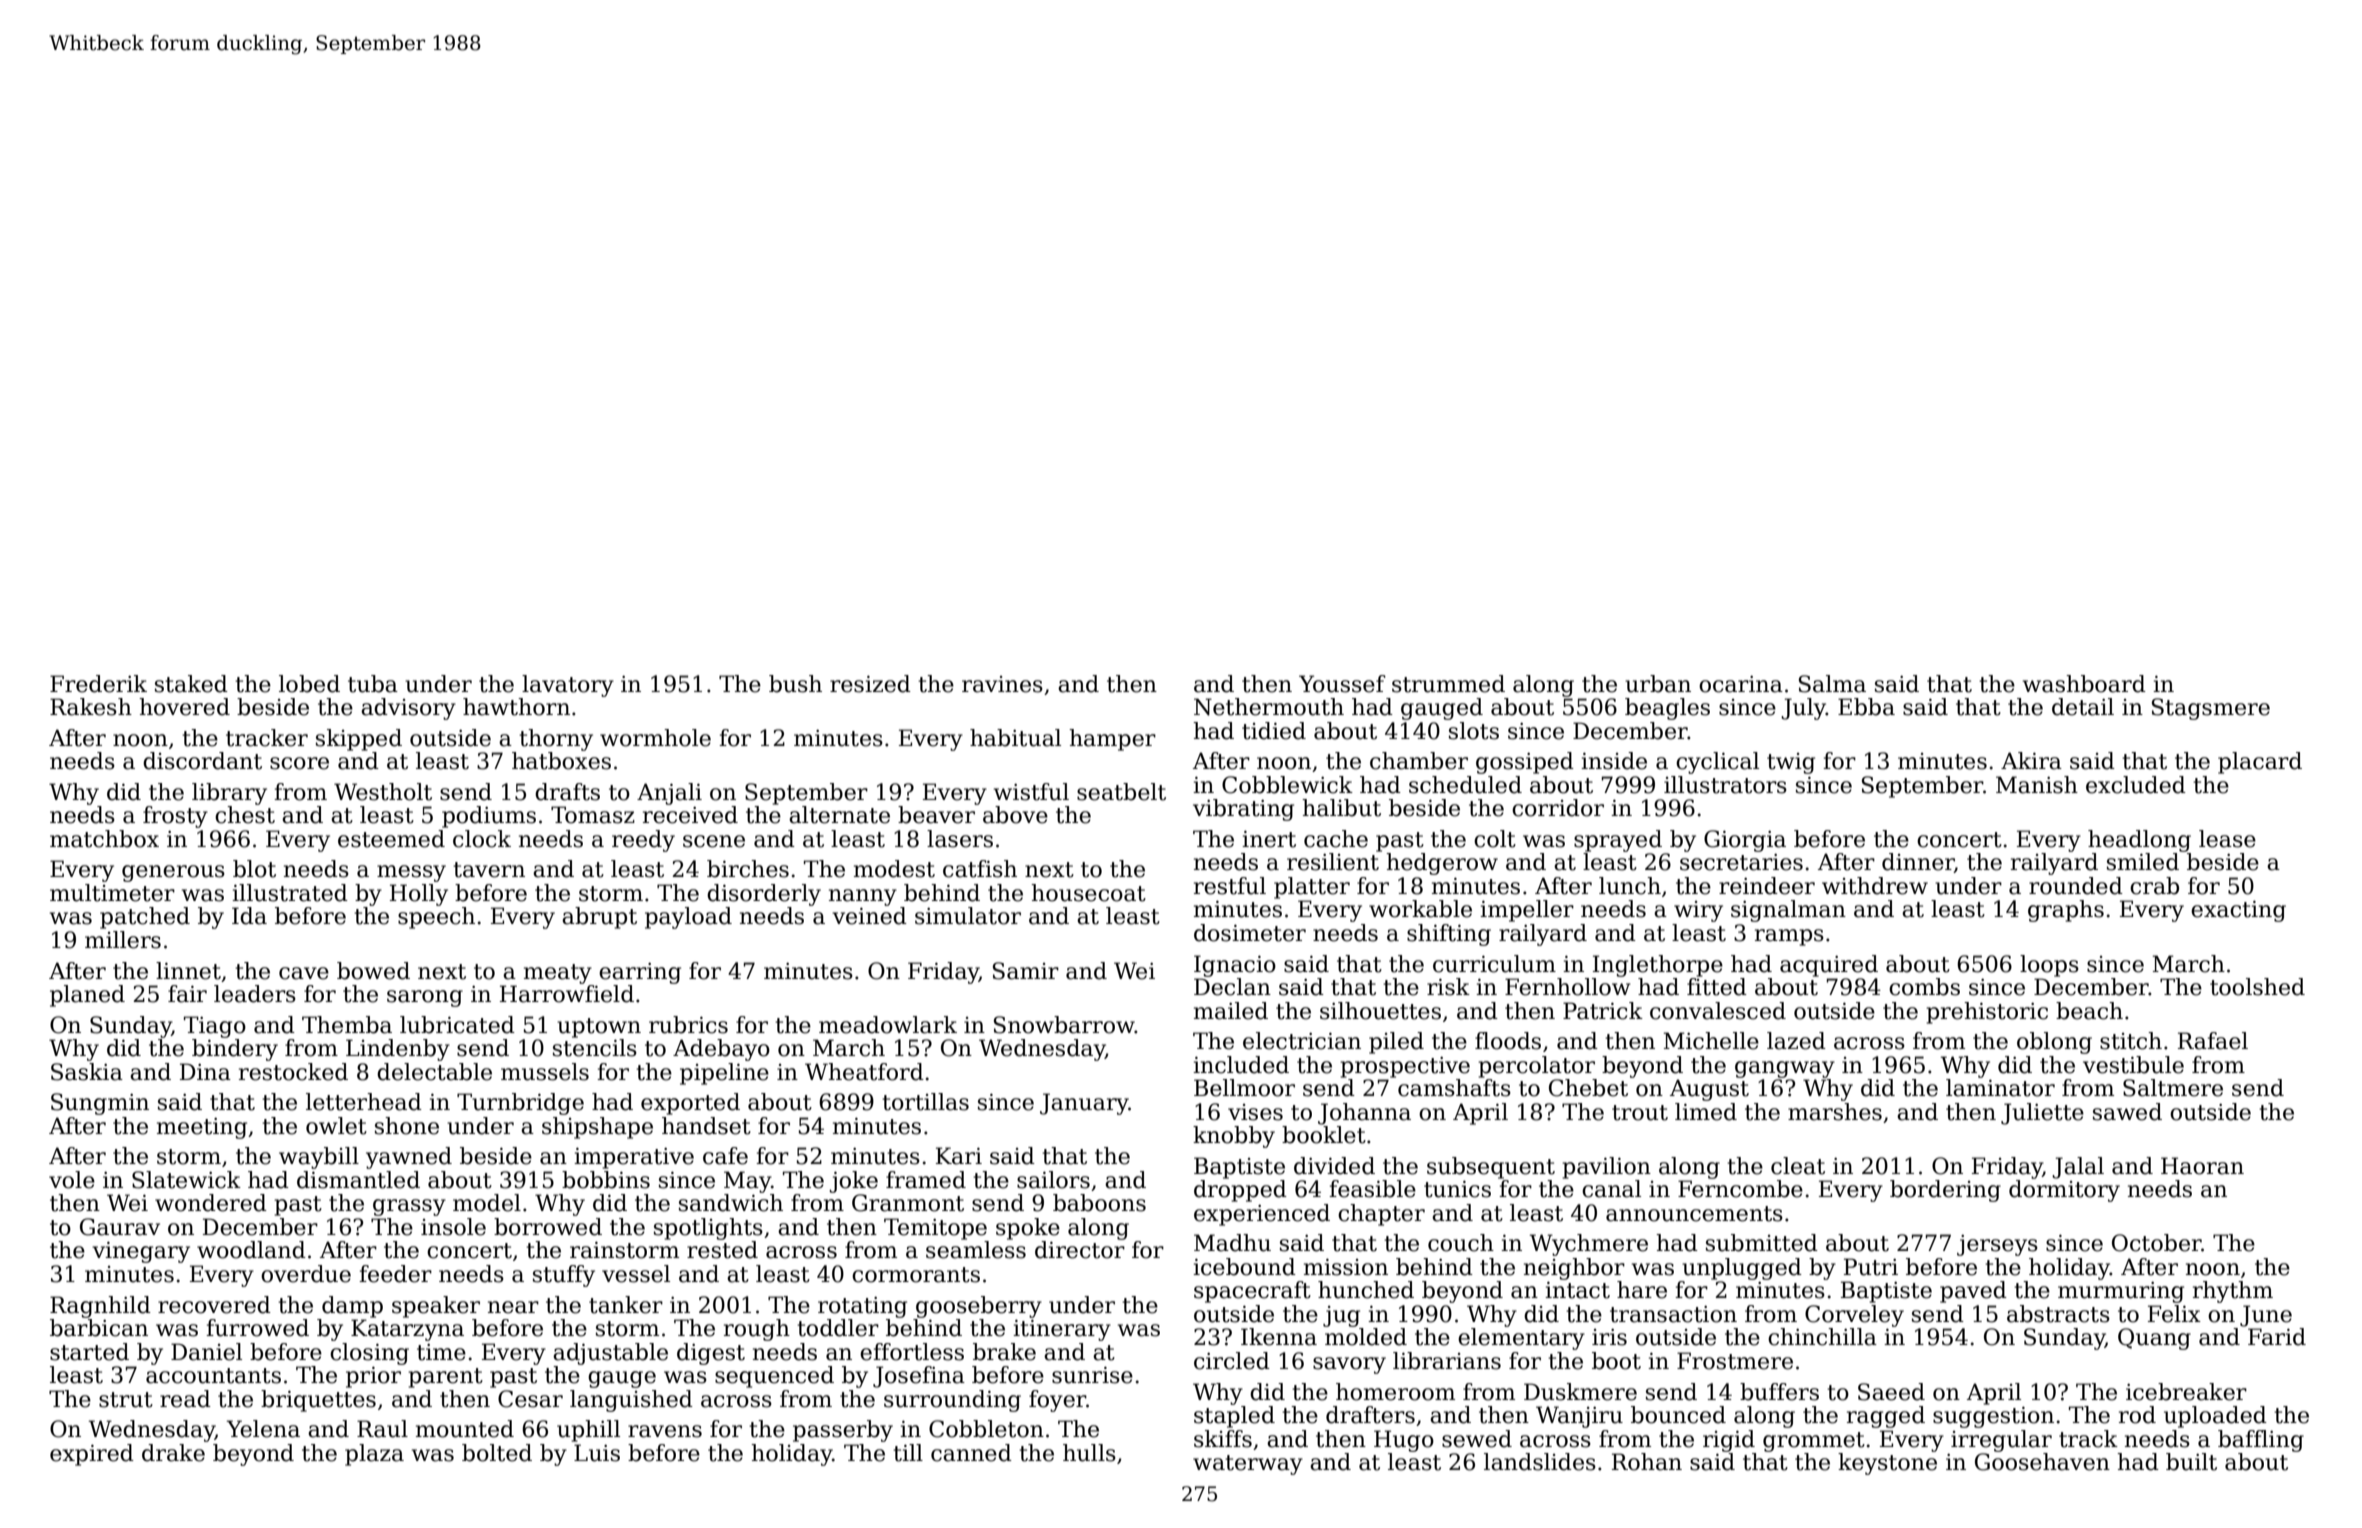 The width and height of the screenshot is (2362, 1528). Describe the element at coordinates (1372, 1189) in the screenshot. I see `feasible` at that location.
